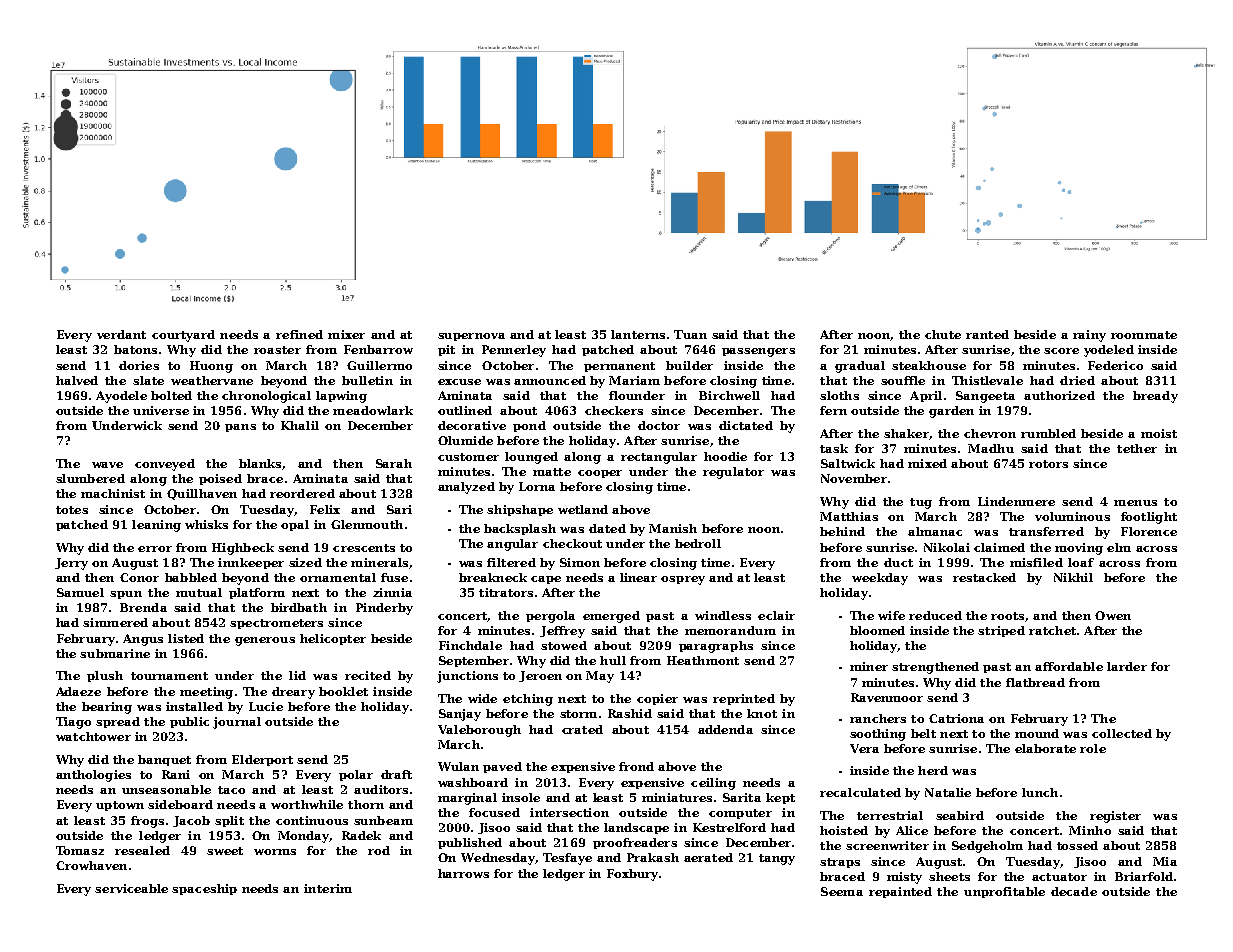  Describe the element at coordinates (131, 888) in the screenshot. I see `serviceable` at that location.
